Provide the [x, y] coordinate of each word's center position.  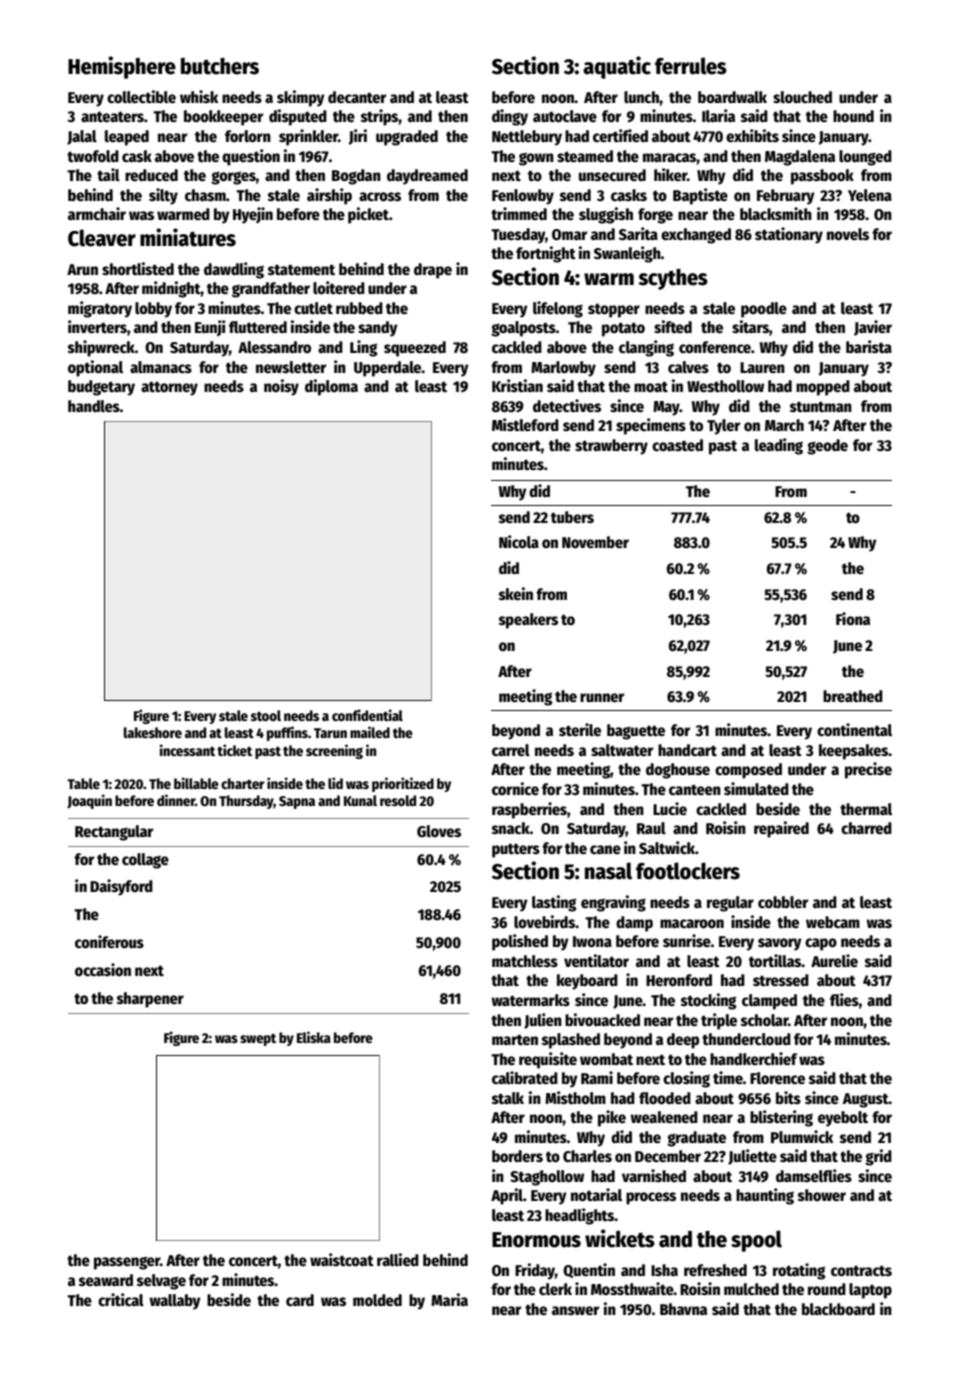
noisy [281, 387]
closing [686, 1079]
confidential [367, 715]
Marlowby [563, 369]
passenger [127, 1263]
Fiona [853, 619]
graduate [696, 1139]
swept [258, 1039]
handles [94, 406]
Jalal [82, 137]
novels [848, 234]
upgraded [407, 138]
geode [827, 447]
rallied [398, 1259]
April [507, 1196]
